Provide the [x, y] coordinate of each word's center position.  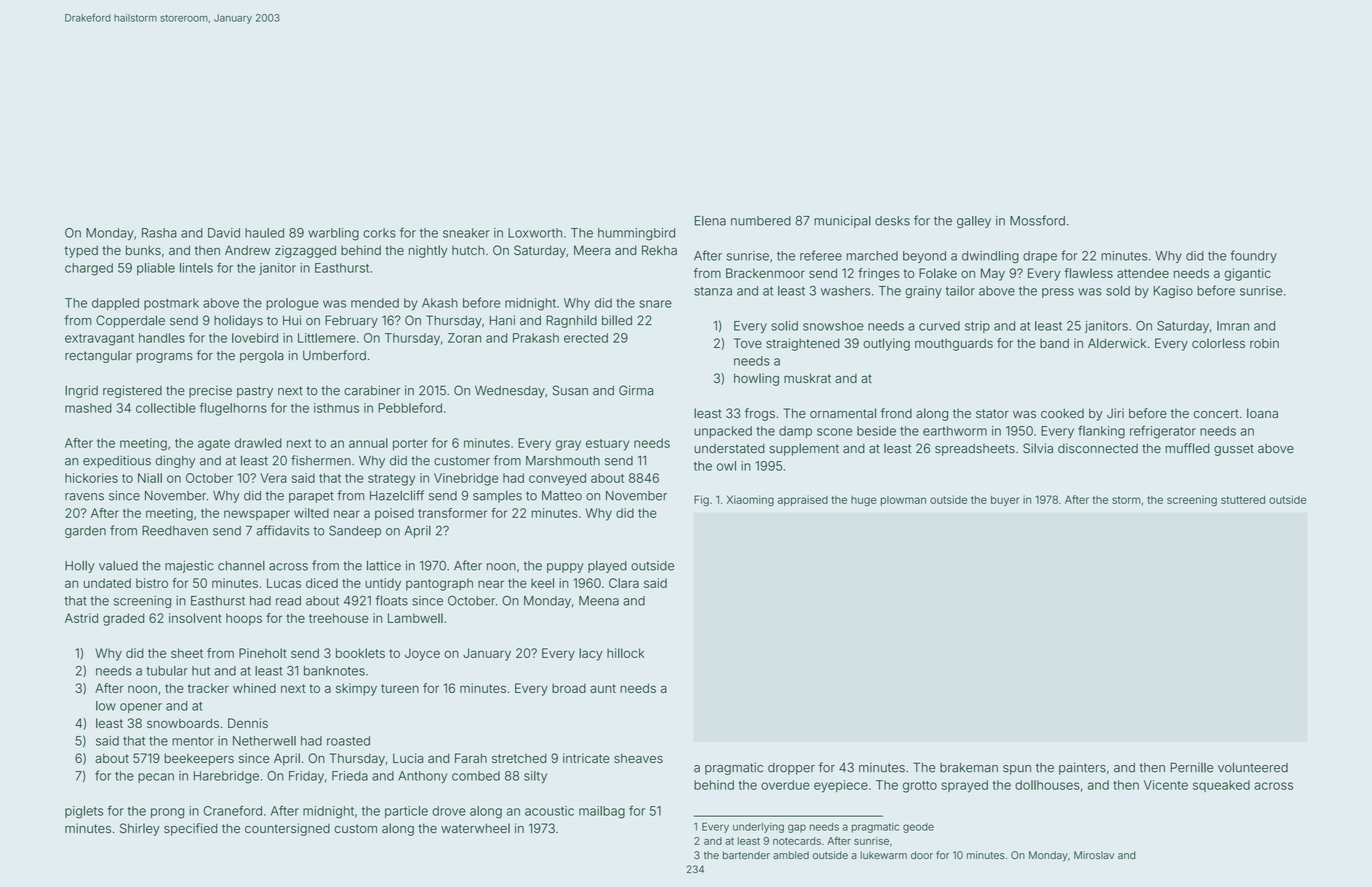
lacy [591, 654]
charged [89, 269]
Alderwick [1117, 343]
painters [1082, 768]
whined [254, 688]
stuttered [1243, 500]
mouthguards [954, 344]
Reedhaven [175, 531]
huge [864, 501]
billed [617, 320]
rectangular [98, 357]
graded [123, 619]
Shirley [140, 829]
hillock [625, 653]
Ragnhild [571, 321]
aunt [603, 688]
